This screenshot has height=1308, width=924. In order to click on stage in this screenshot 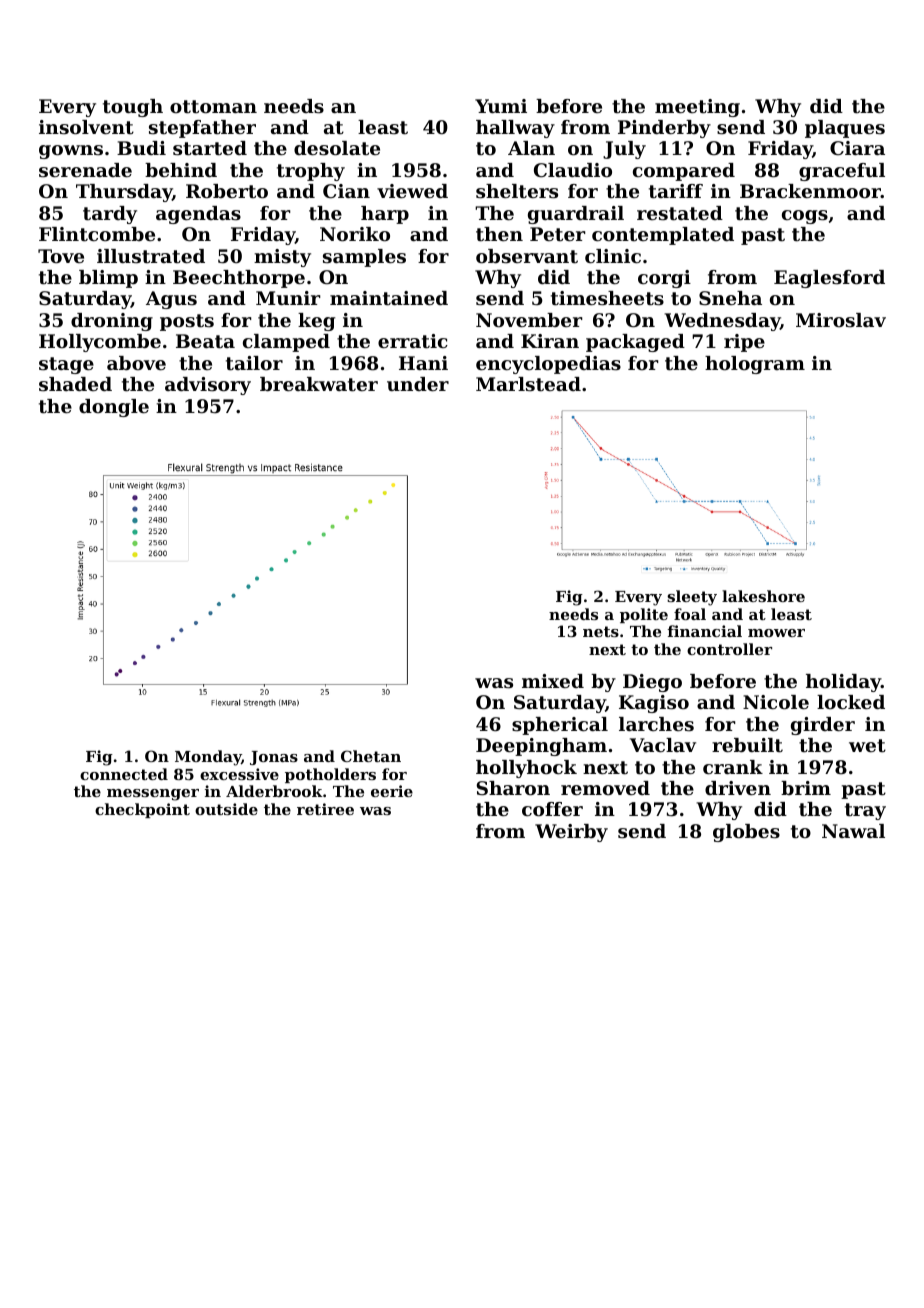, I will do `click(66, 365)`.
